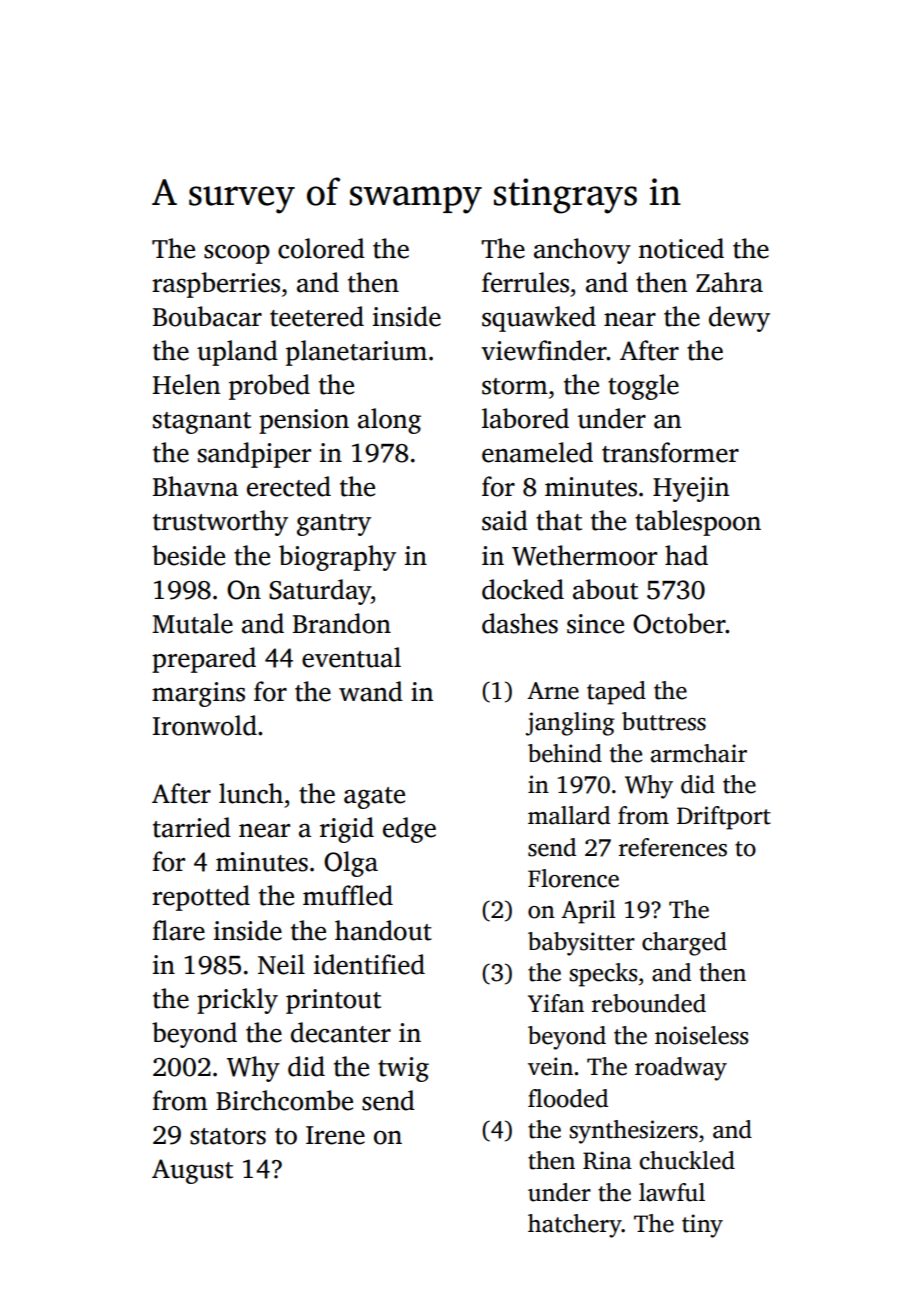  I want to click on Brandon, so click(342, 623).
